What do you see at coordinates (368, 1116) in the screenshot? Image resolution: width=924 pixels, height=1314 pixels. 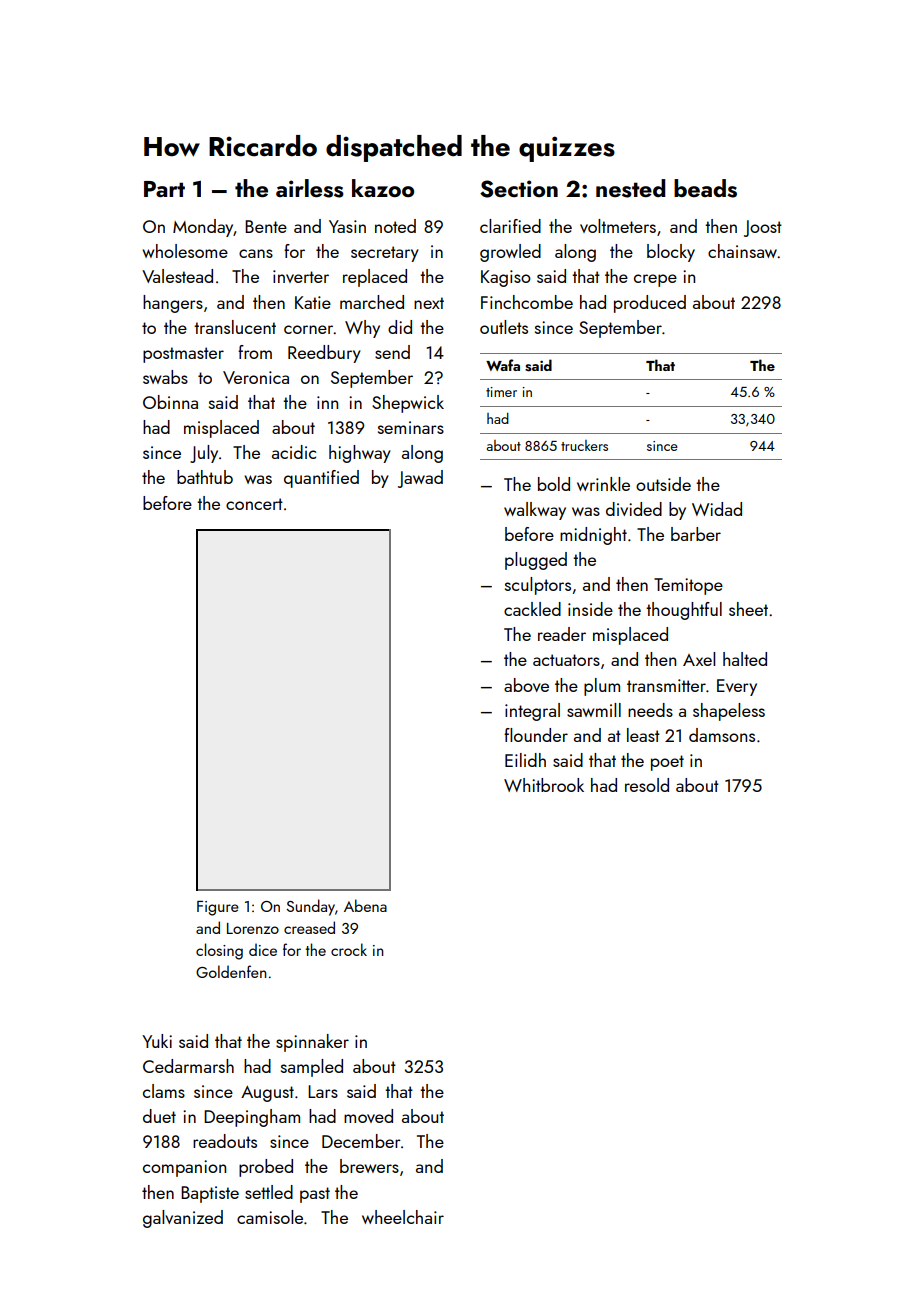 I see `moved` at bounding box center [368, 1116].
